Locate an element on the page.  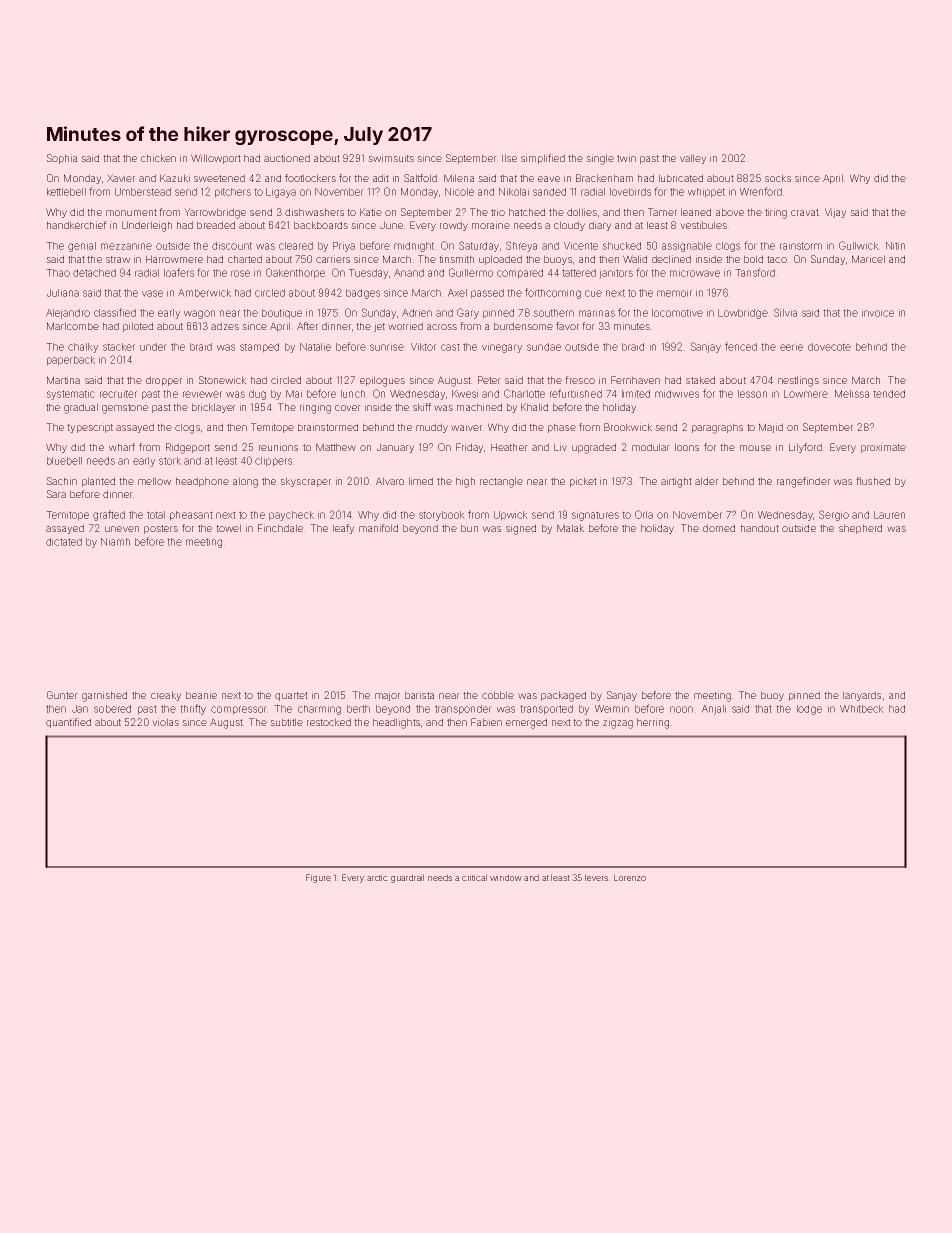
critical is located at coordinates (474, 877).
